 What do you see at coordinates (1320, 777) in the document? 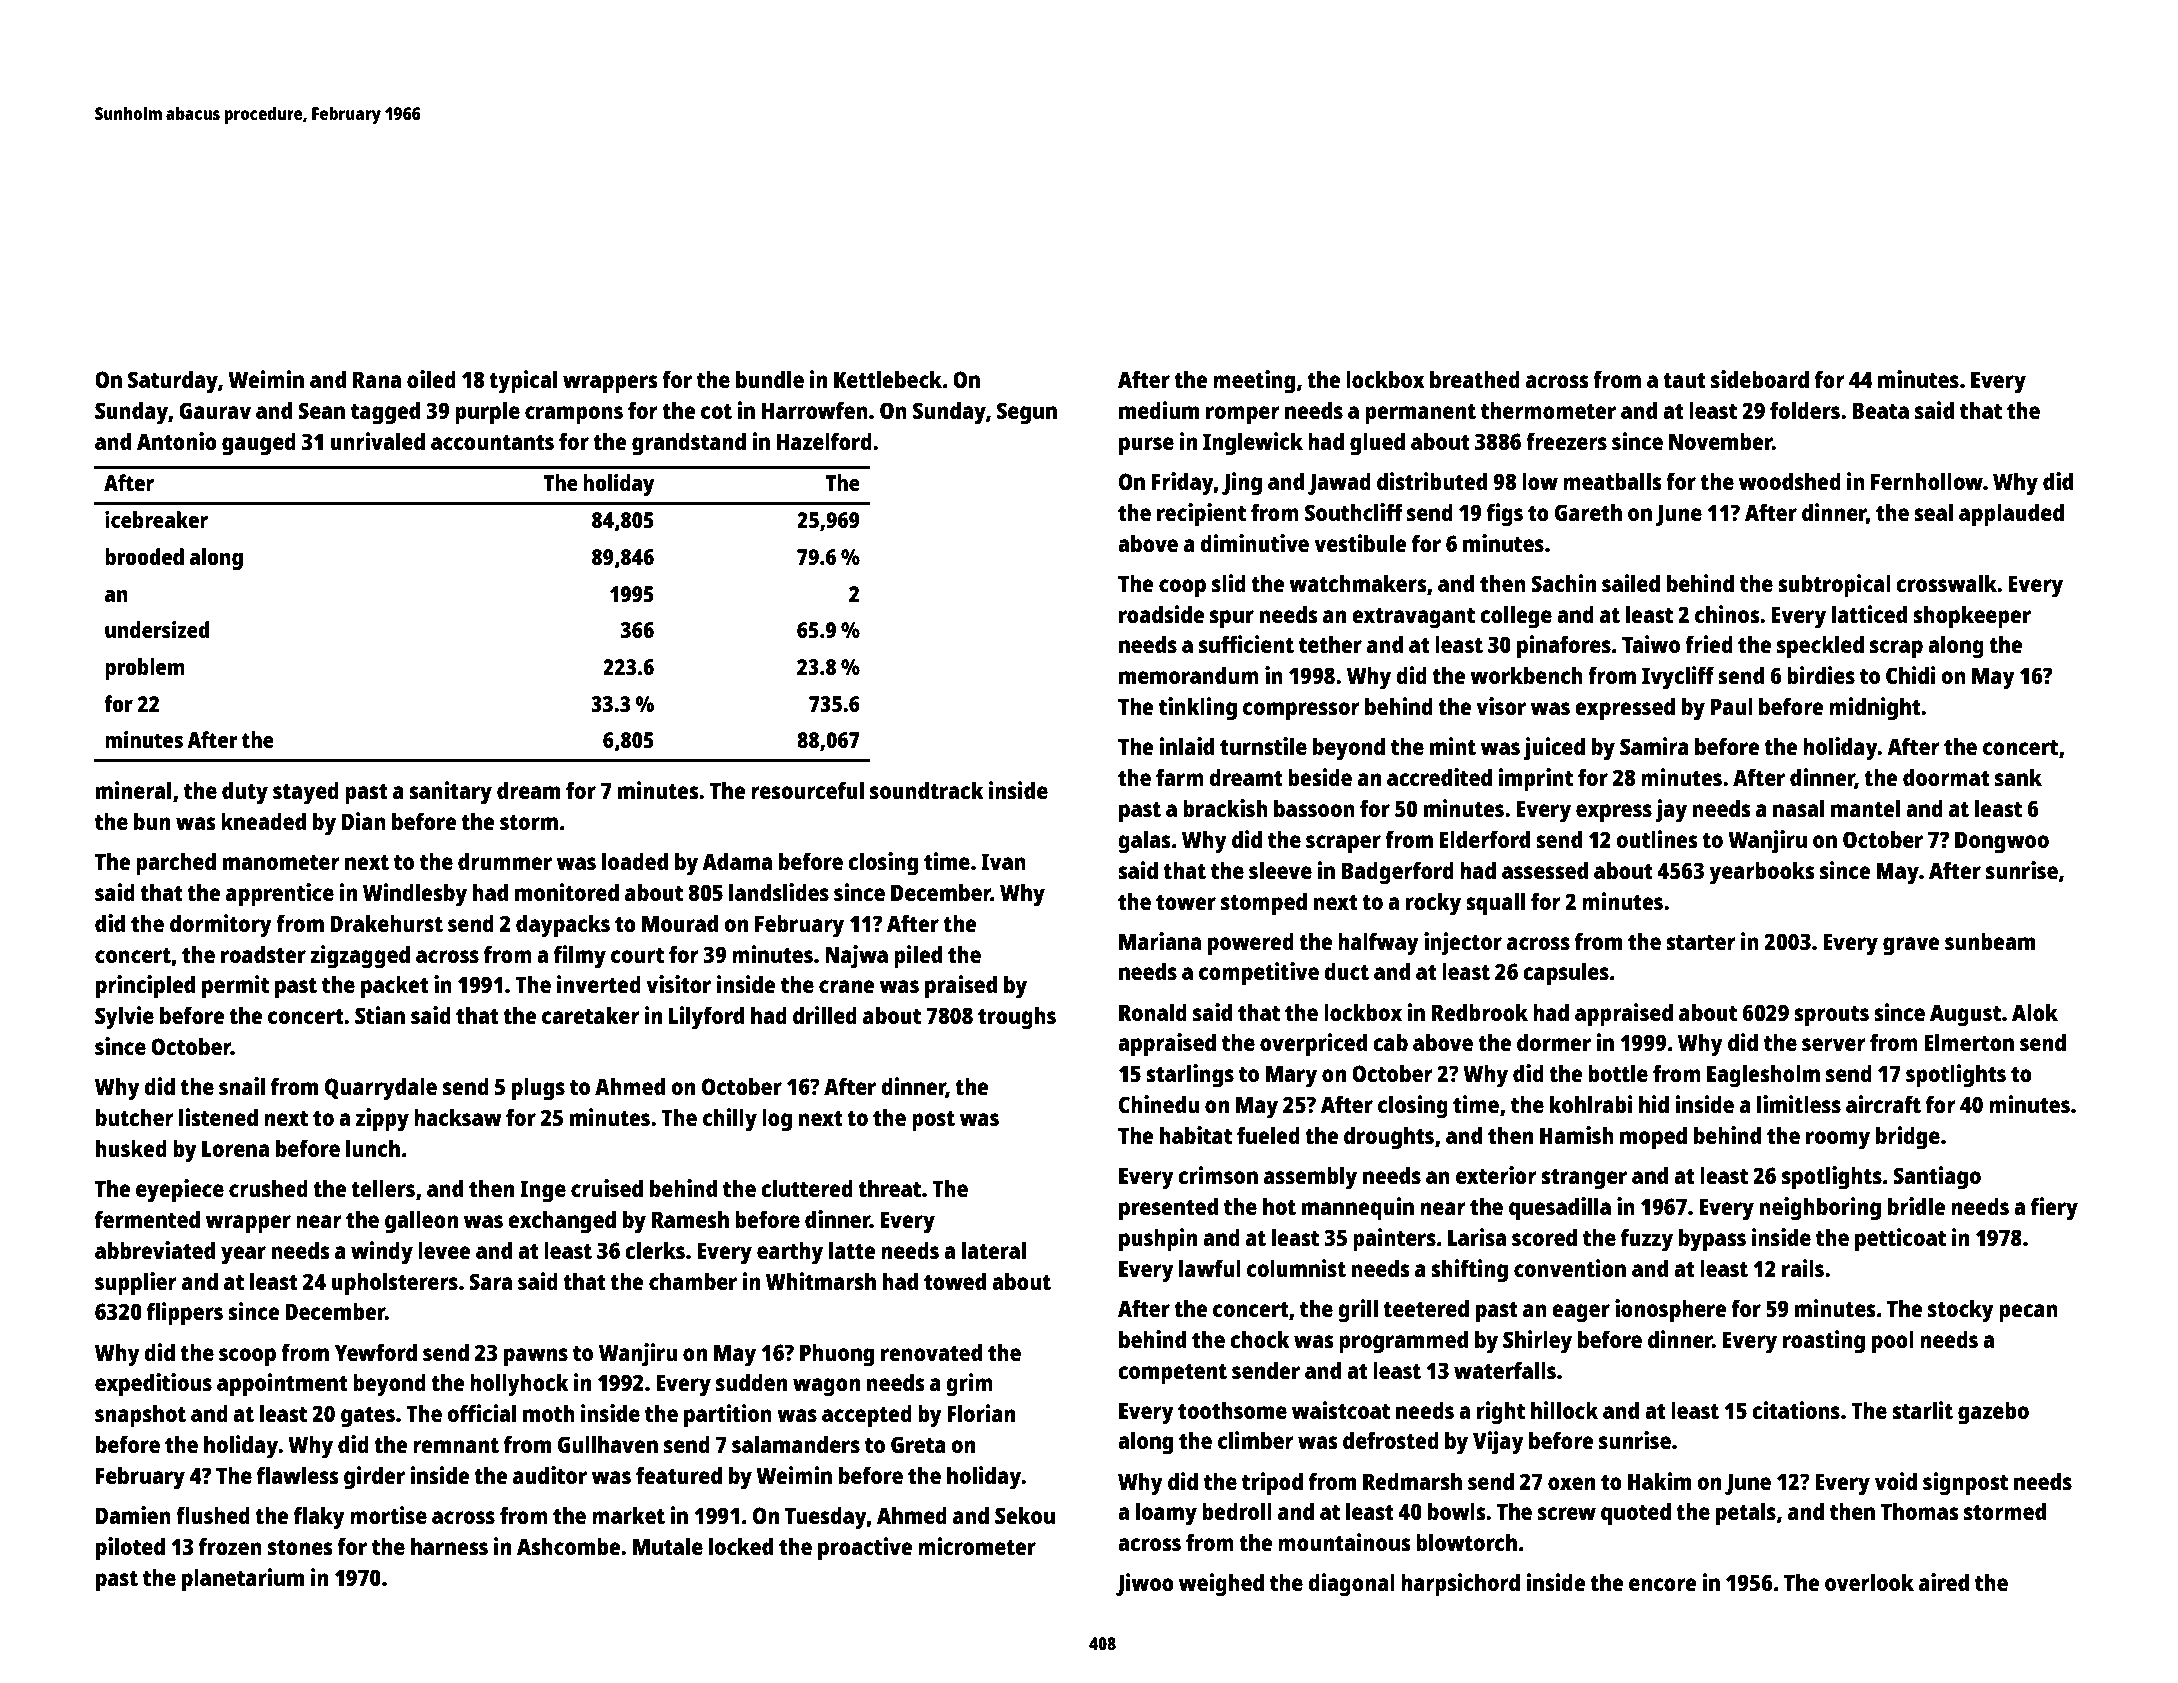
I see `beside` at bounding box center [1320, 777].
